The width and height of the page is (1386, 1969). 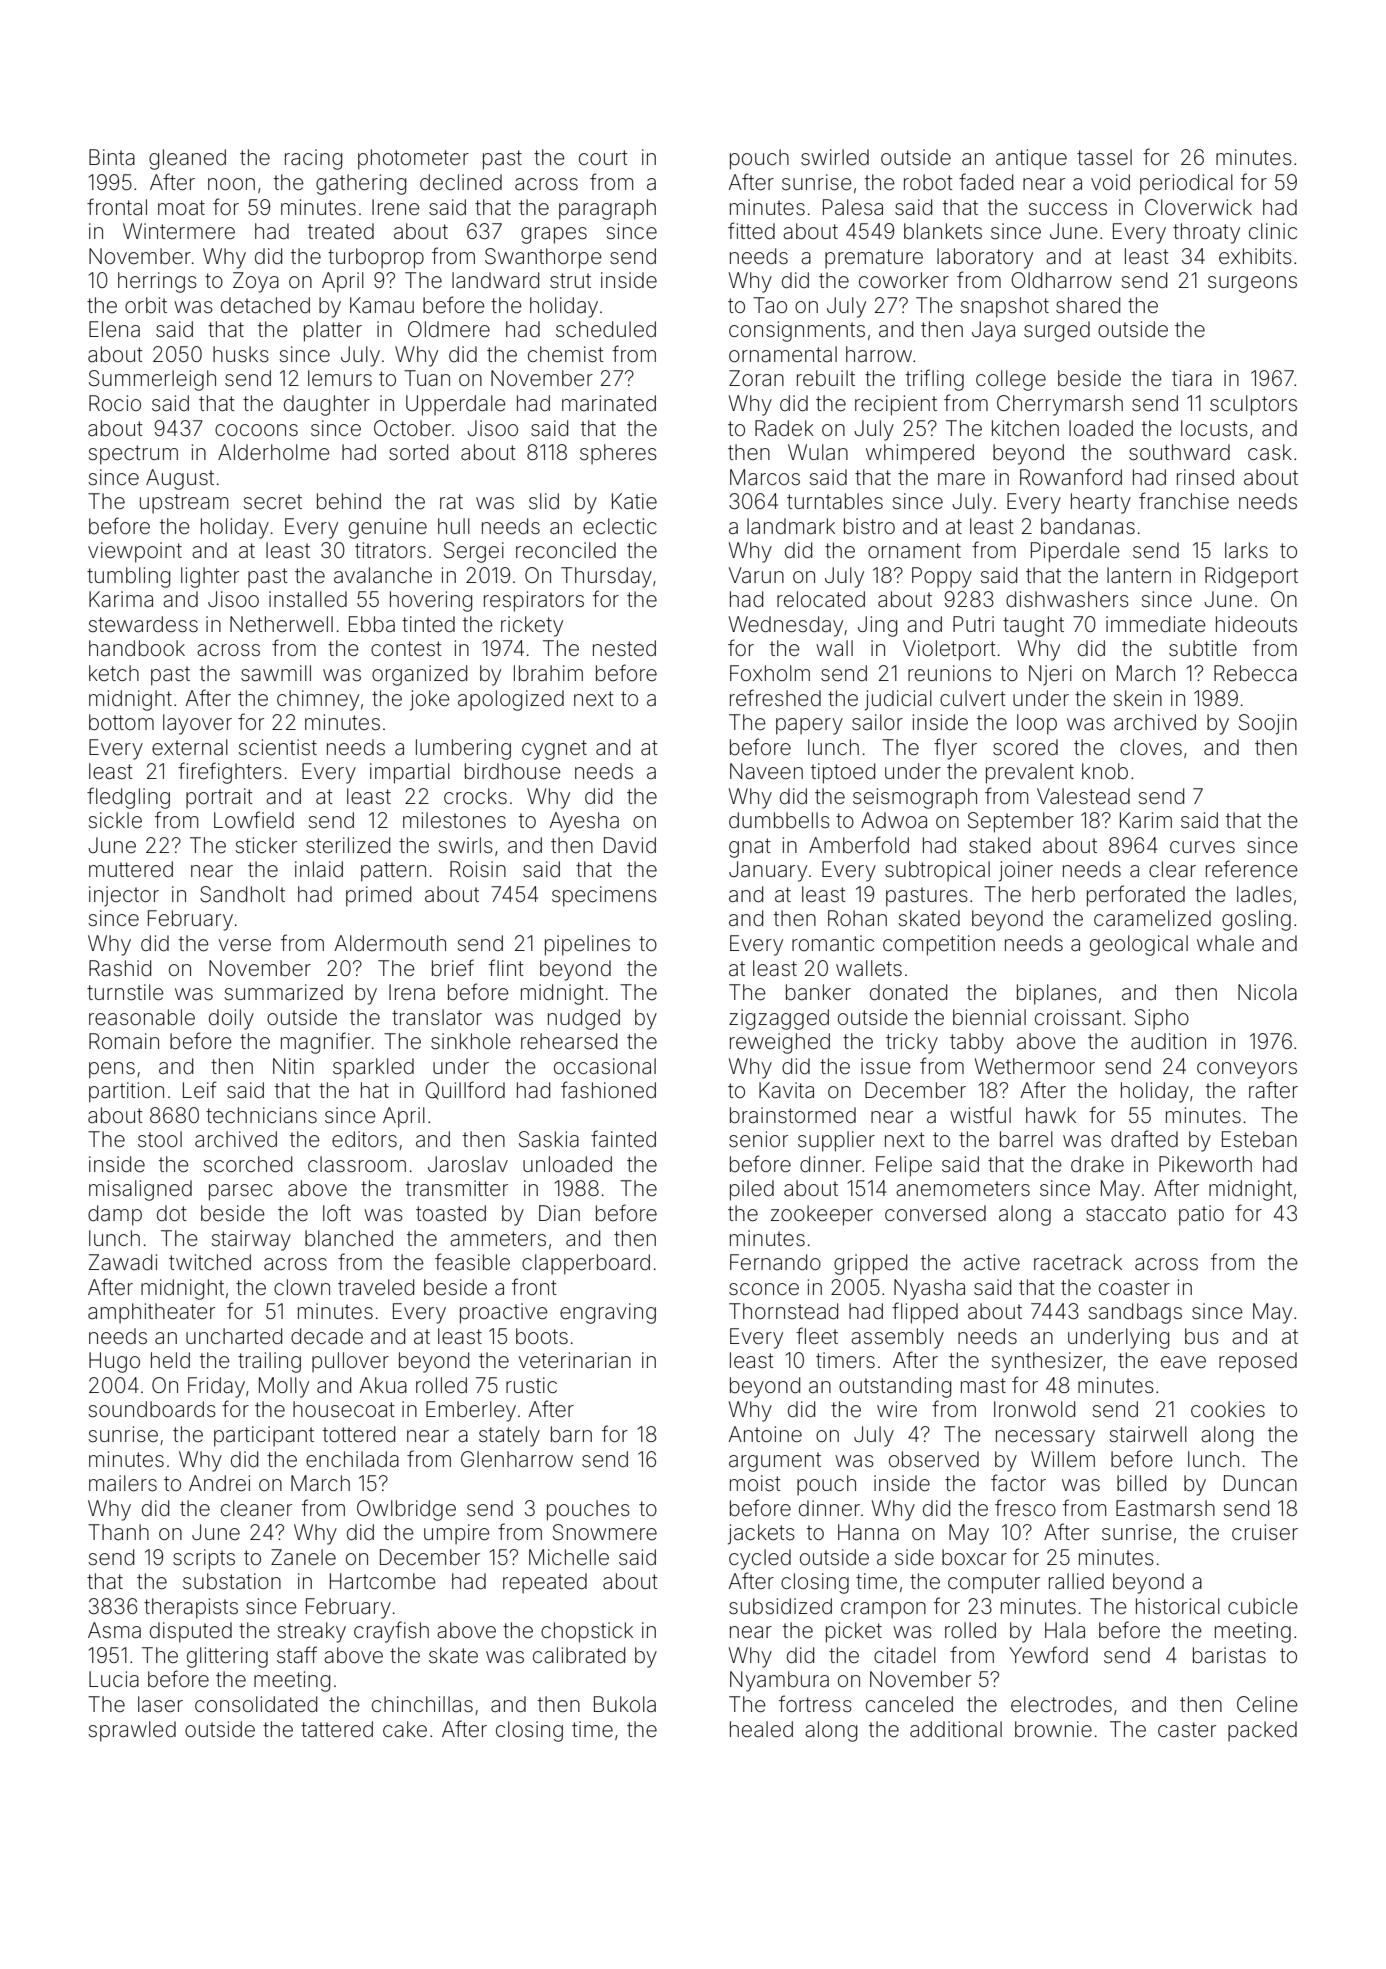 What do you see at coordinates (412, 428) in the page?
I see `October` at bounding box center [412, 428].
